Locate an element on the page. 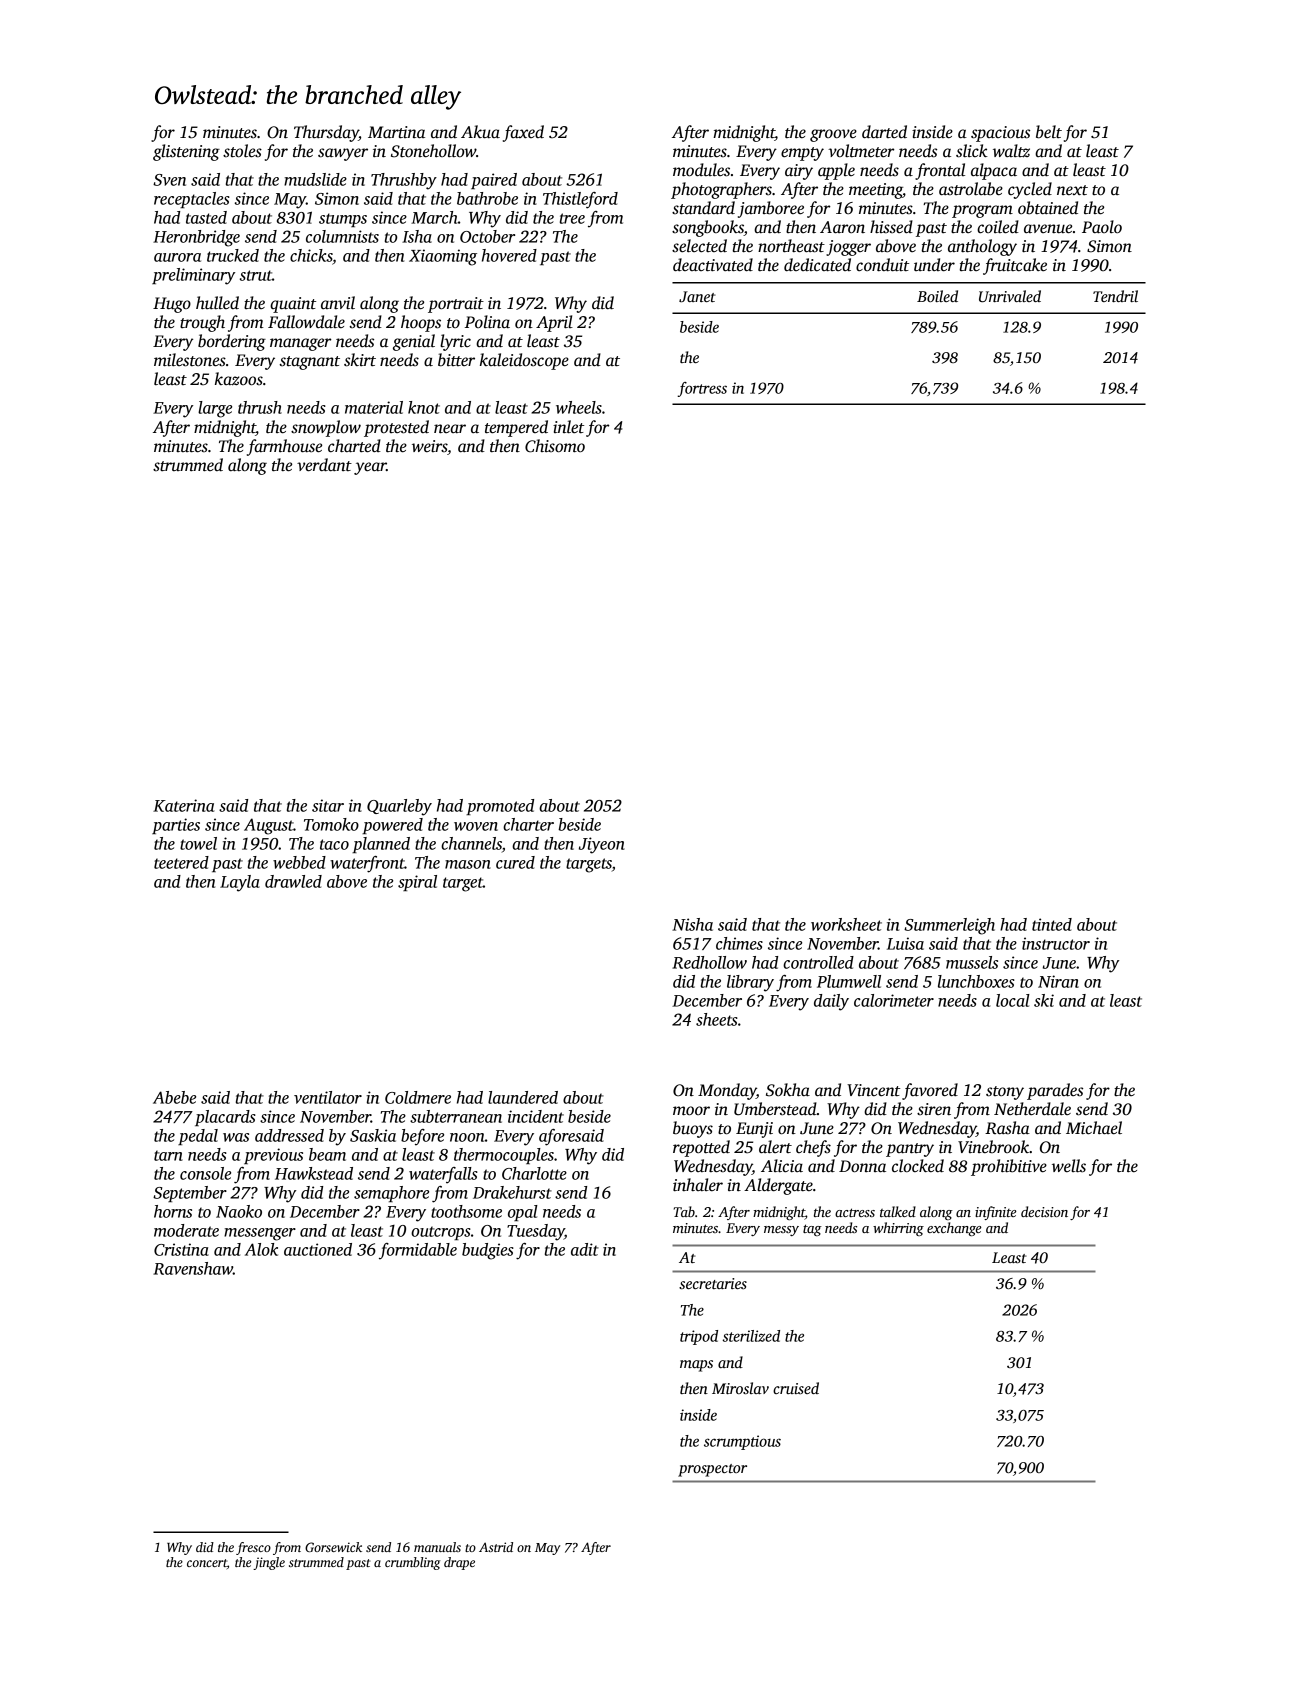  hoops is located at coordinates (421, 323).
